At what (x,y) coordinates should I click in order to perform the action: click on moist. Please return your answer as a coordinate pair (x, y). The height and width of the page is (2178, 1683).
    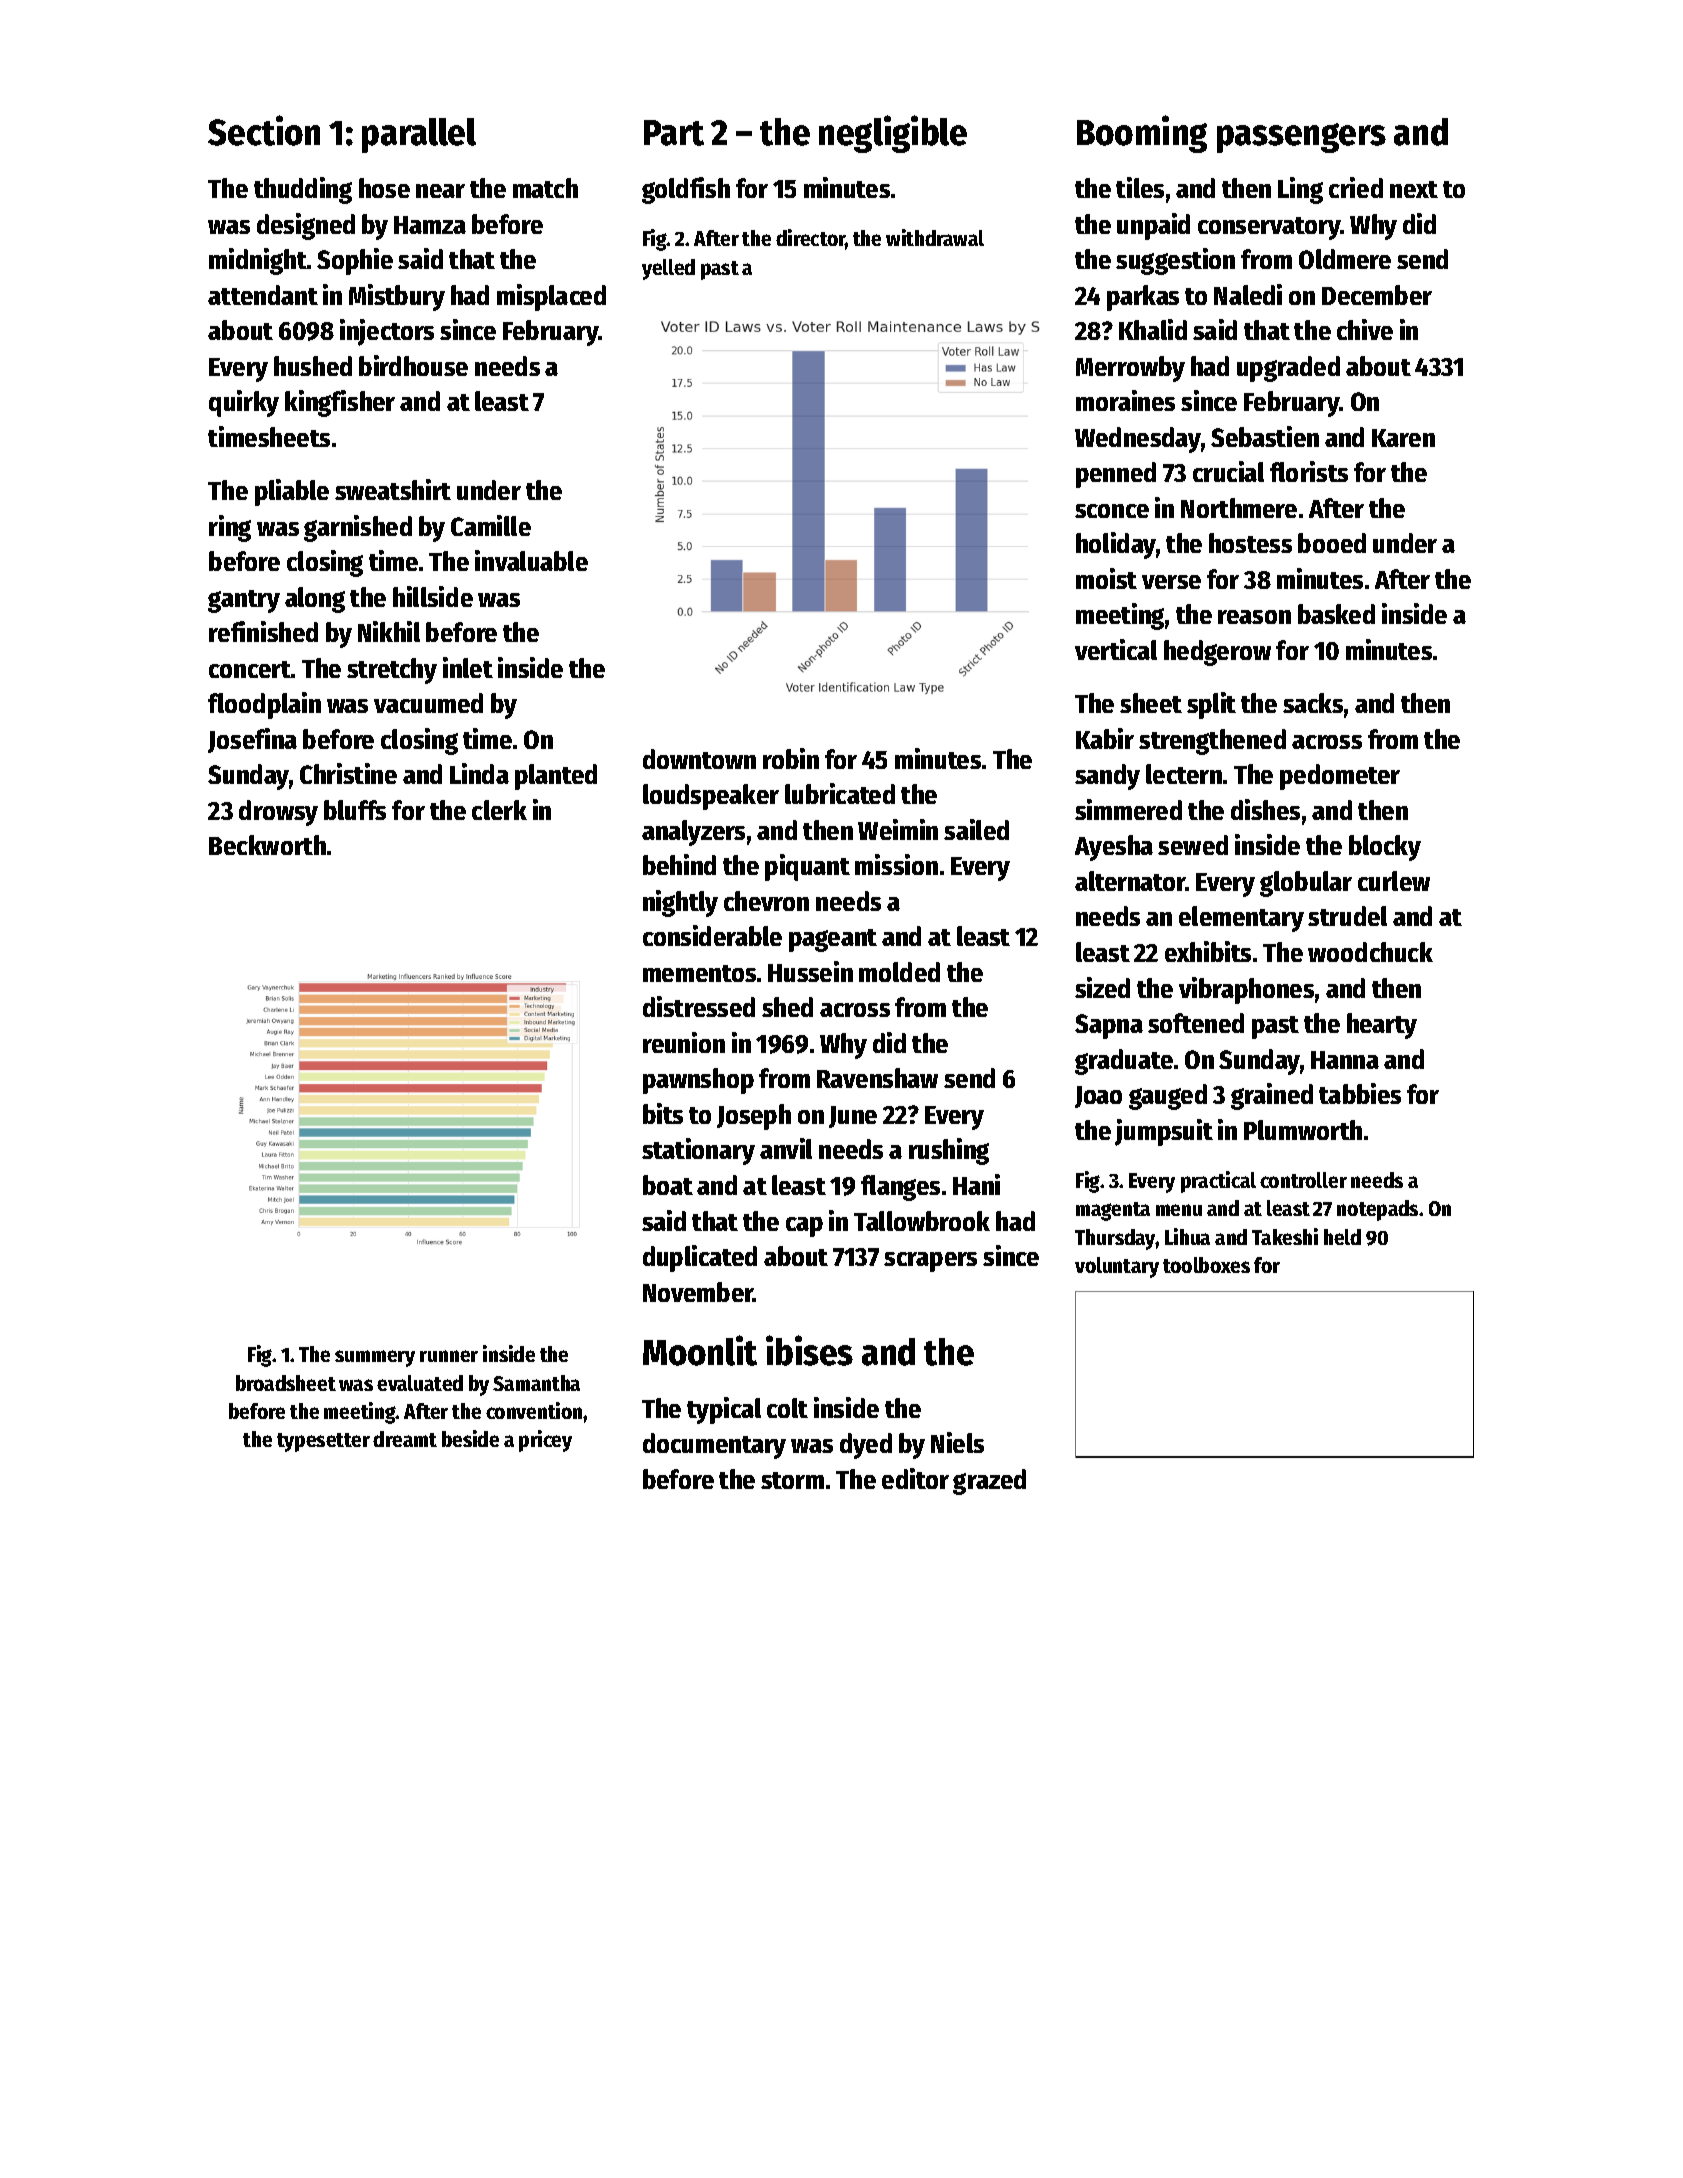
    Looking at the image, I should click on (1106, 578).
